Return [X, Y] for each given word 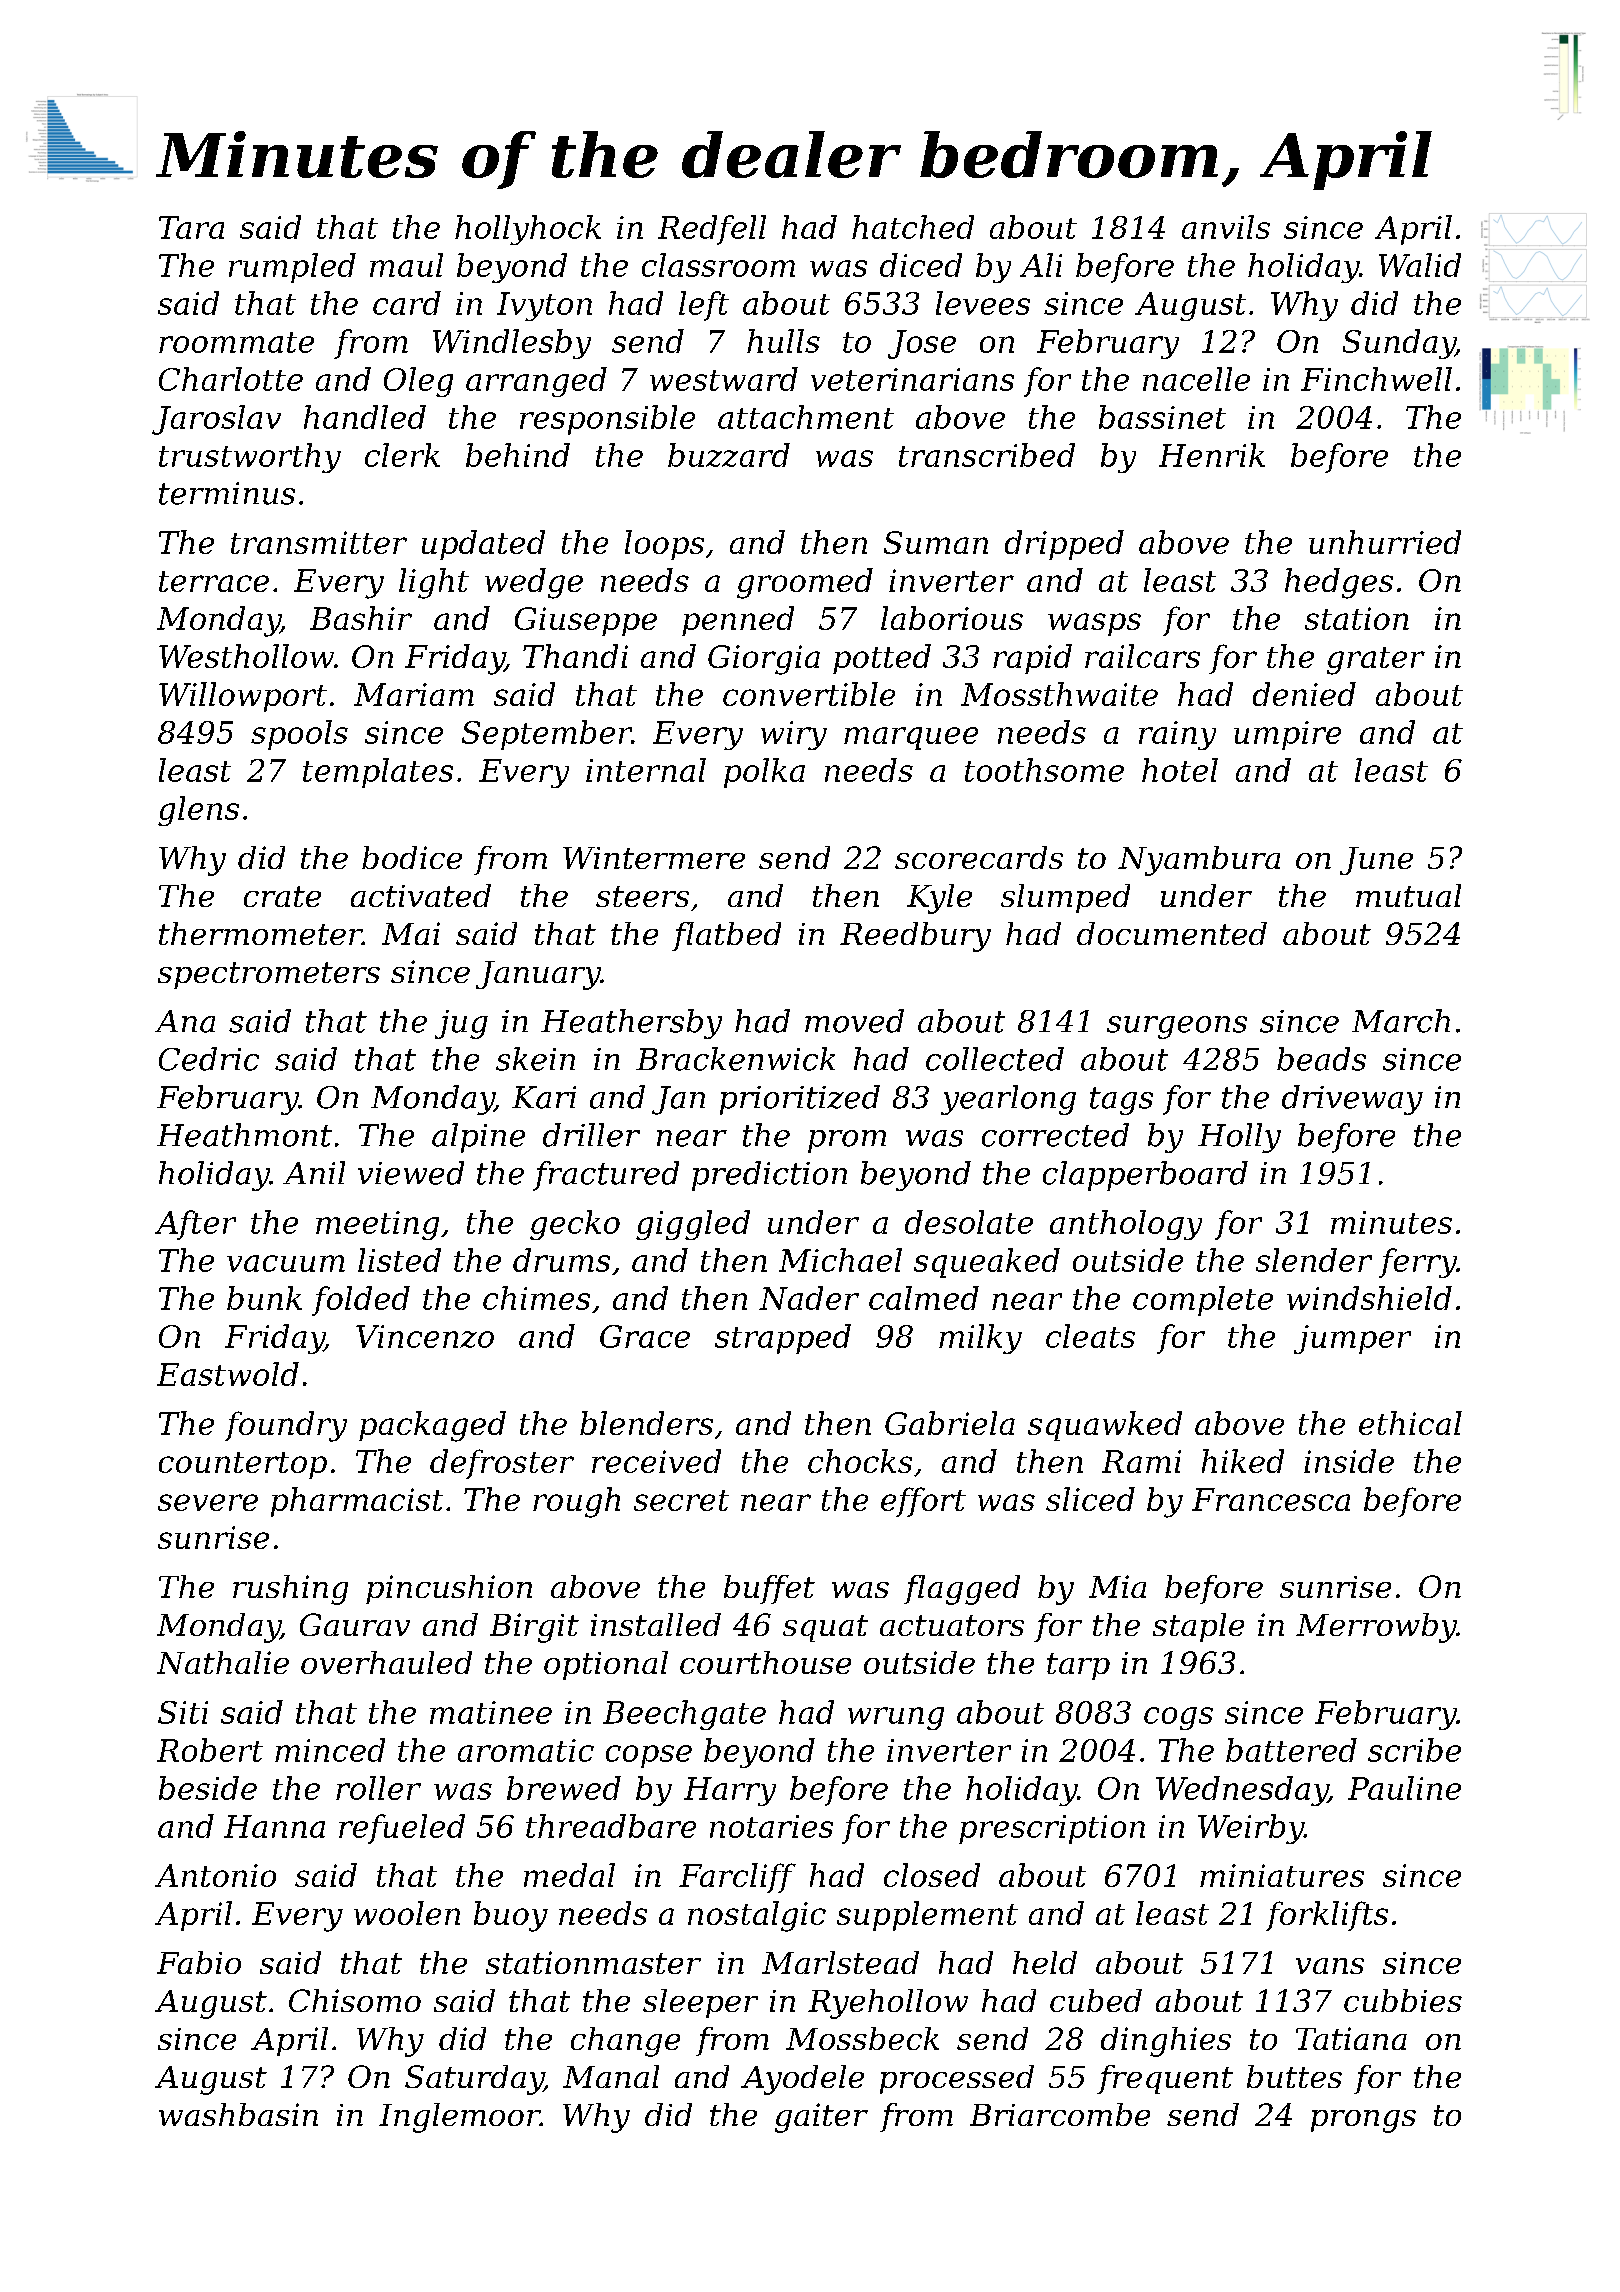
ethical [1410, 1423]
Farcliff [737, 1878]
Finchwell [1376, 379]
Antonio [215, 1875]
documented [1172, 933]
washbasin [238, 2114]
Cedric [209, 1059]
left [704, 306]
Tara [191, 227]
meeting [377, 1225]
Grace [645, 1336]
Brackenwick [735, 1059]
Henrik [1212, 455]
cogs [1178, 1718]
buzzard [729, 455]
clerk [402, 455]
